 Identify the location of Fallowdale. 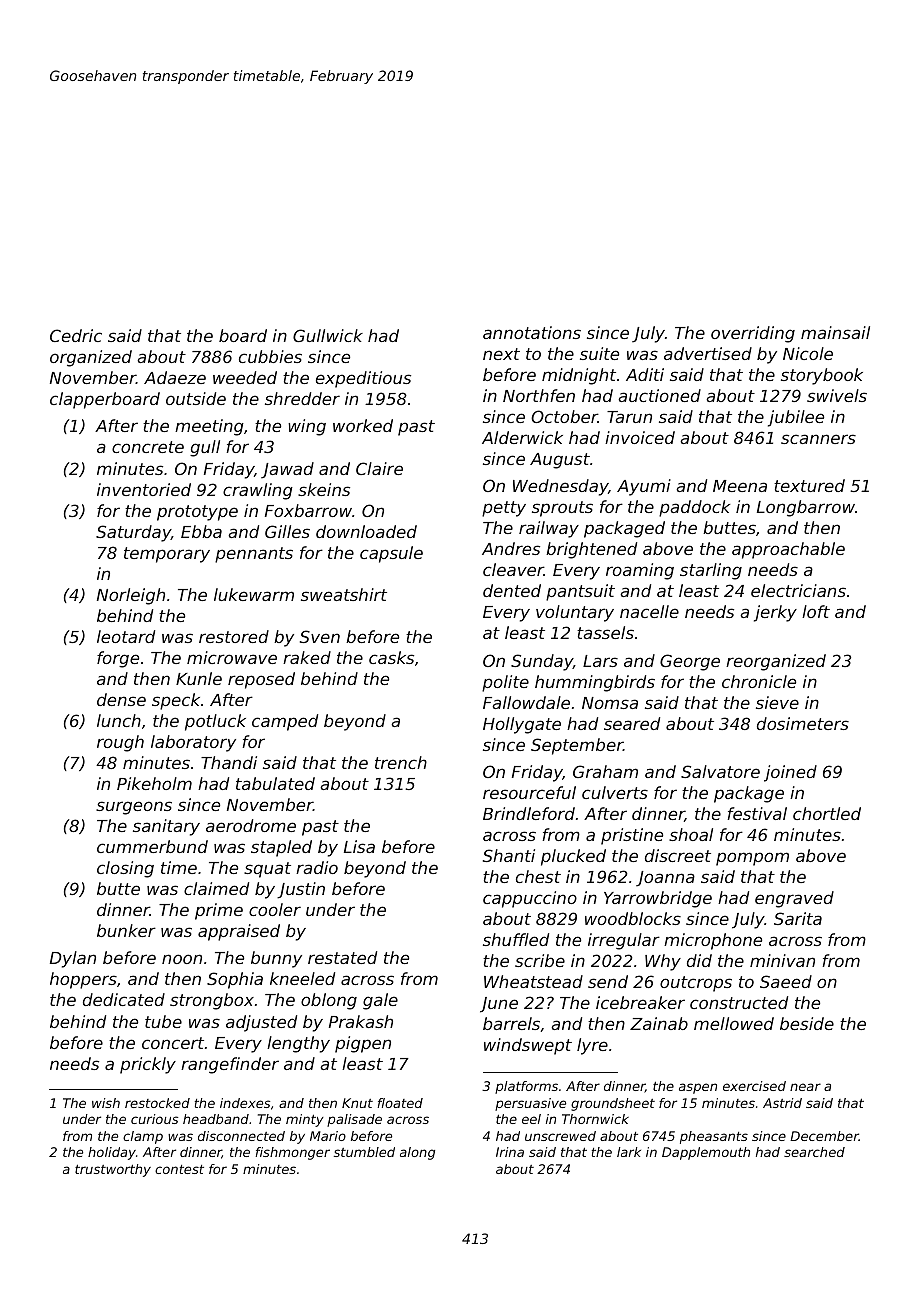
(526, 702).
